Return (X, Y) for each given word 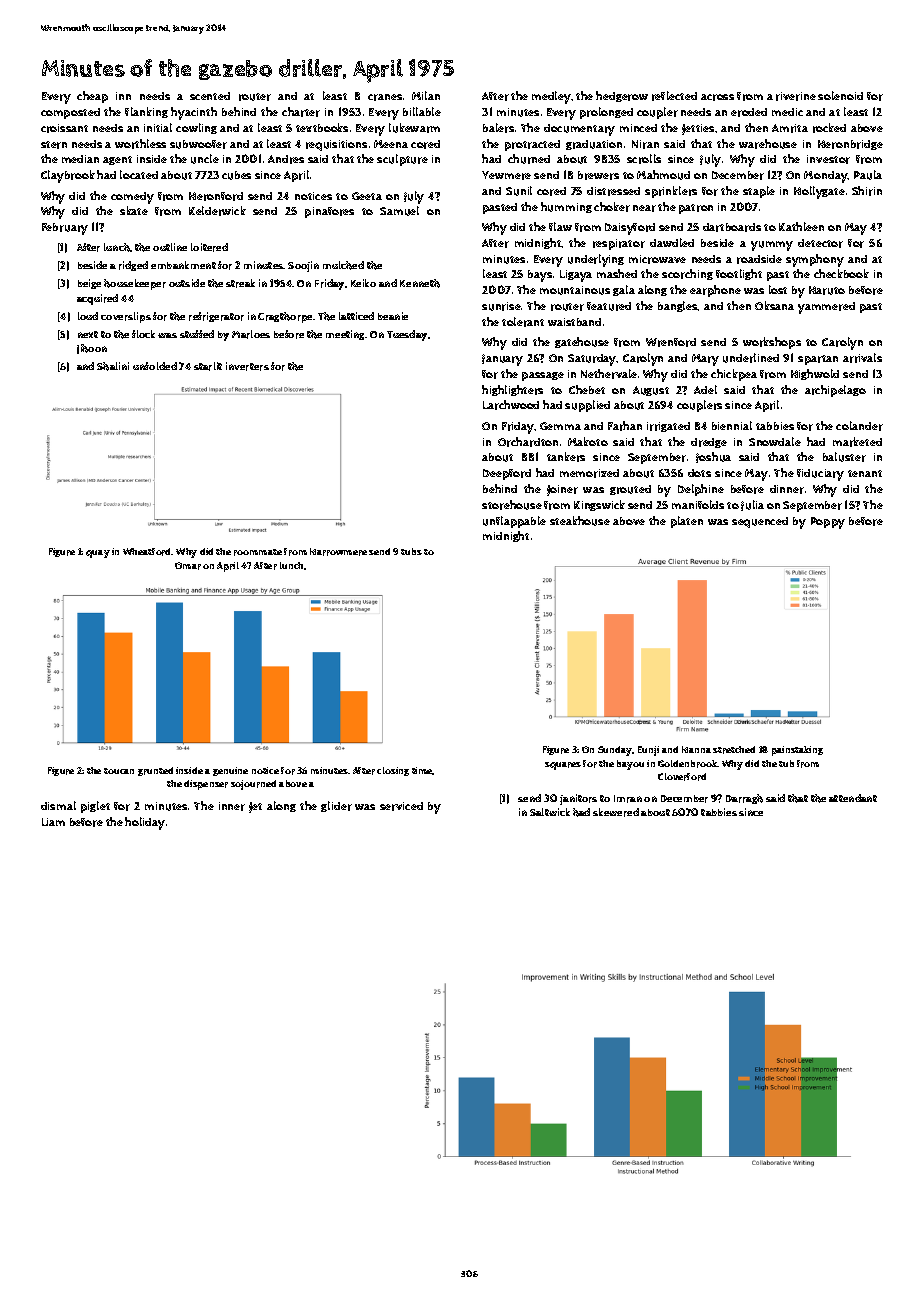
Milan (426, 95)
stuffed (197, 334)
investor (828, 159)
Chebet (587, 389)
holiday (145, 823)
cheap (92, 97)
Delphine (701, 490)
